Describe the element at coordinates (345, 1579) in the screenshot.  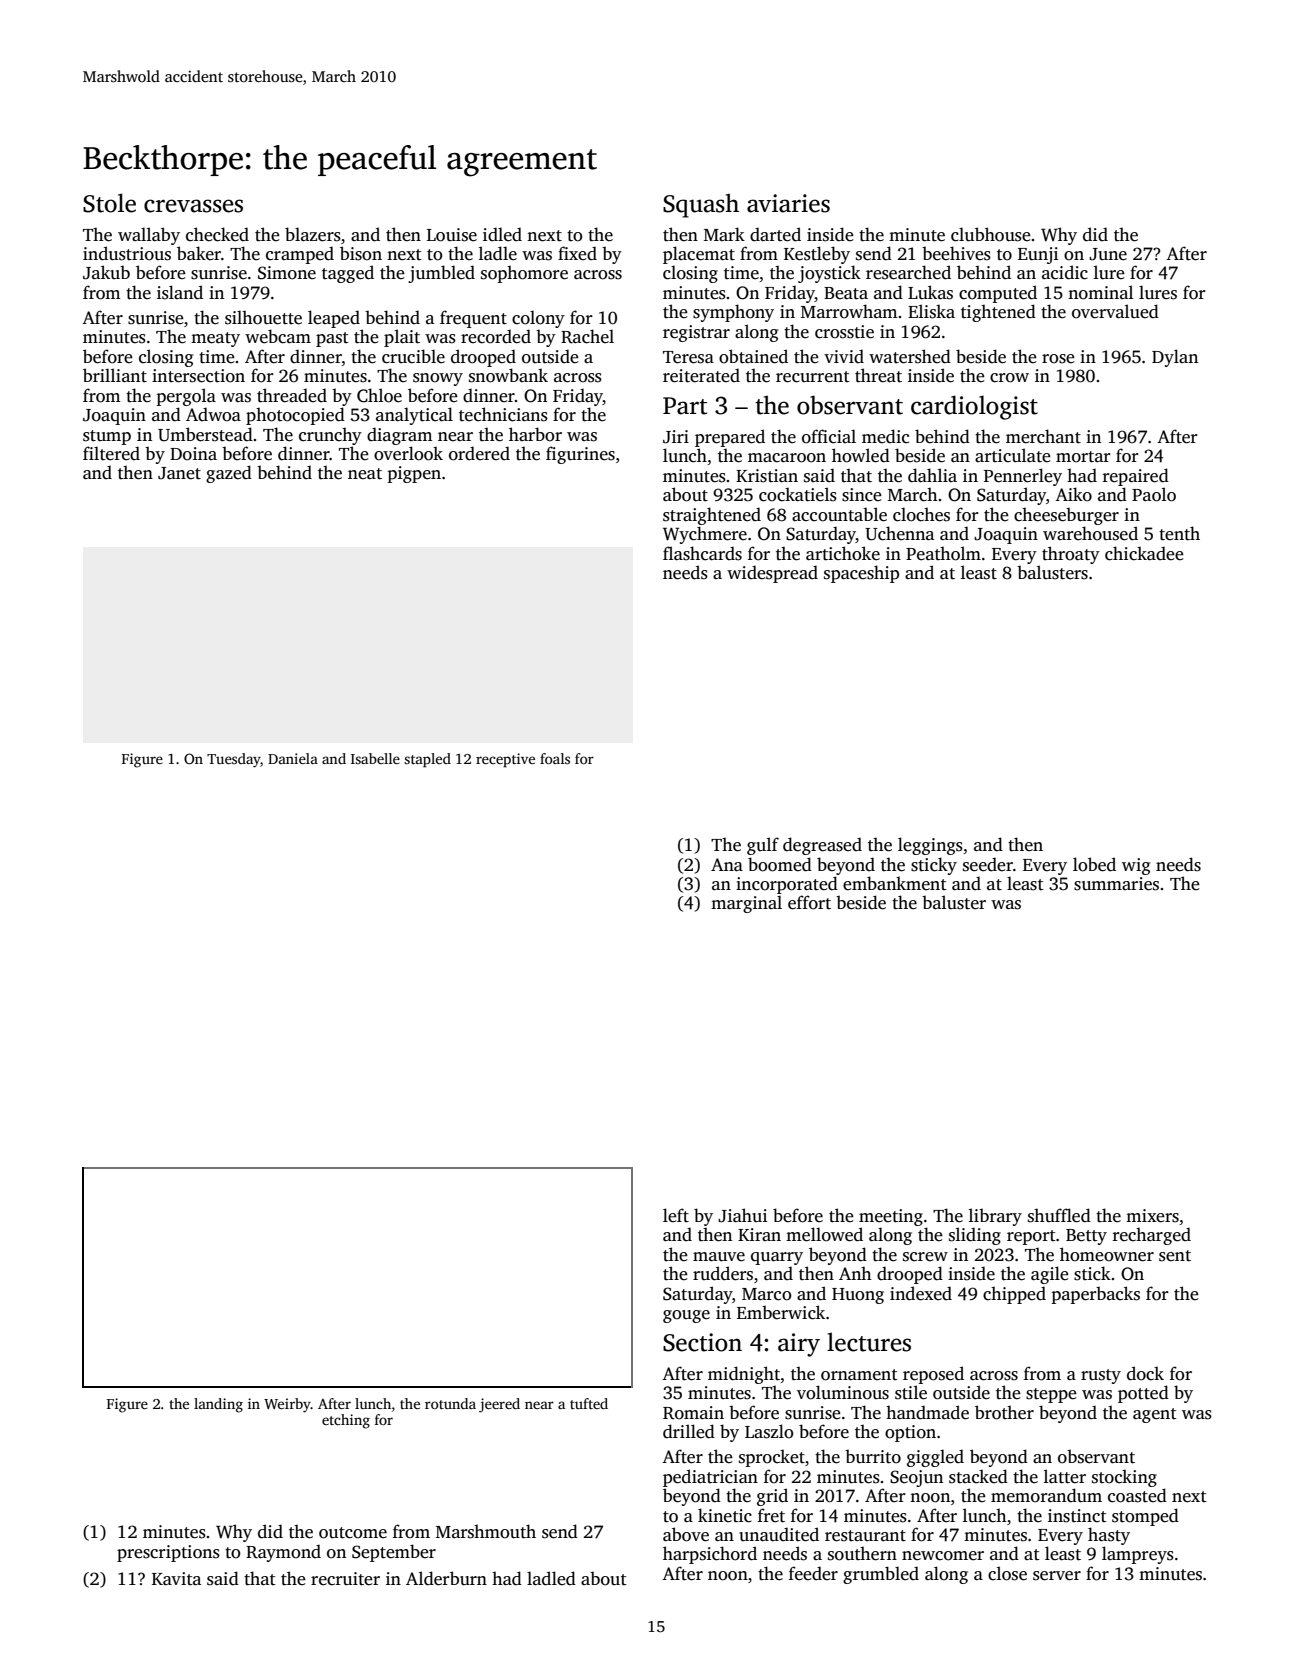
I see `recruiter` at that location.
